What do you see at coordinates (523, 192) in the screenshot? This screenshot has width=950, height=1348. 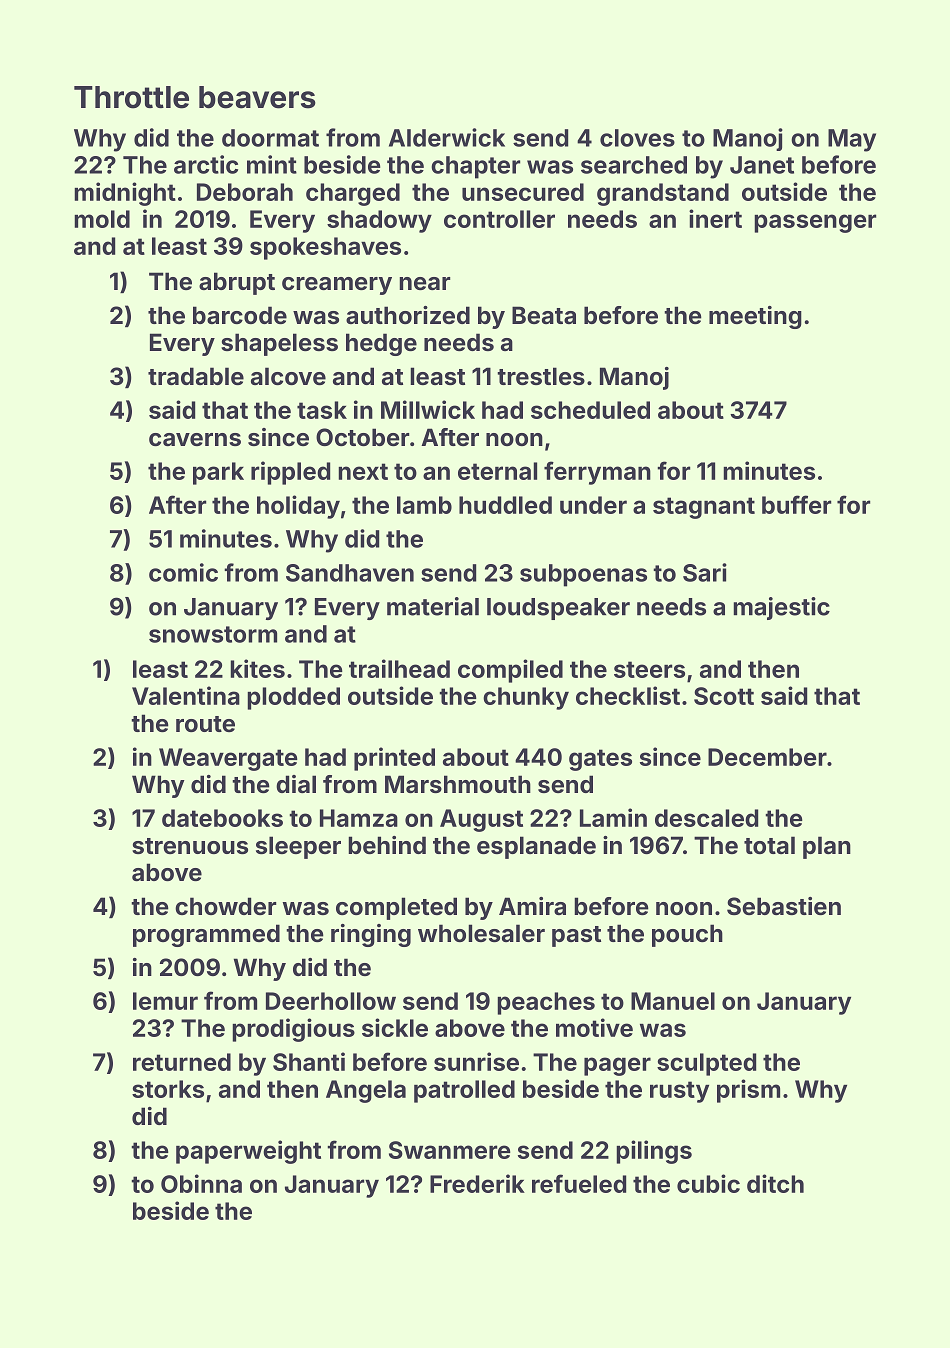 I see `unsecured` at bounding box center [523, 192].
